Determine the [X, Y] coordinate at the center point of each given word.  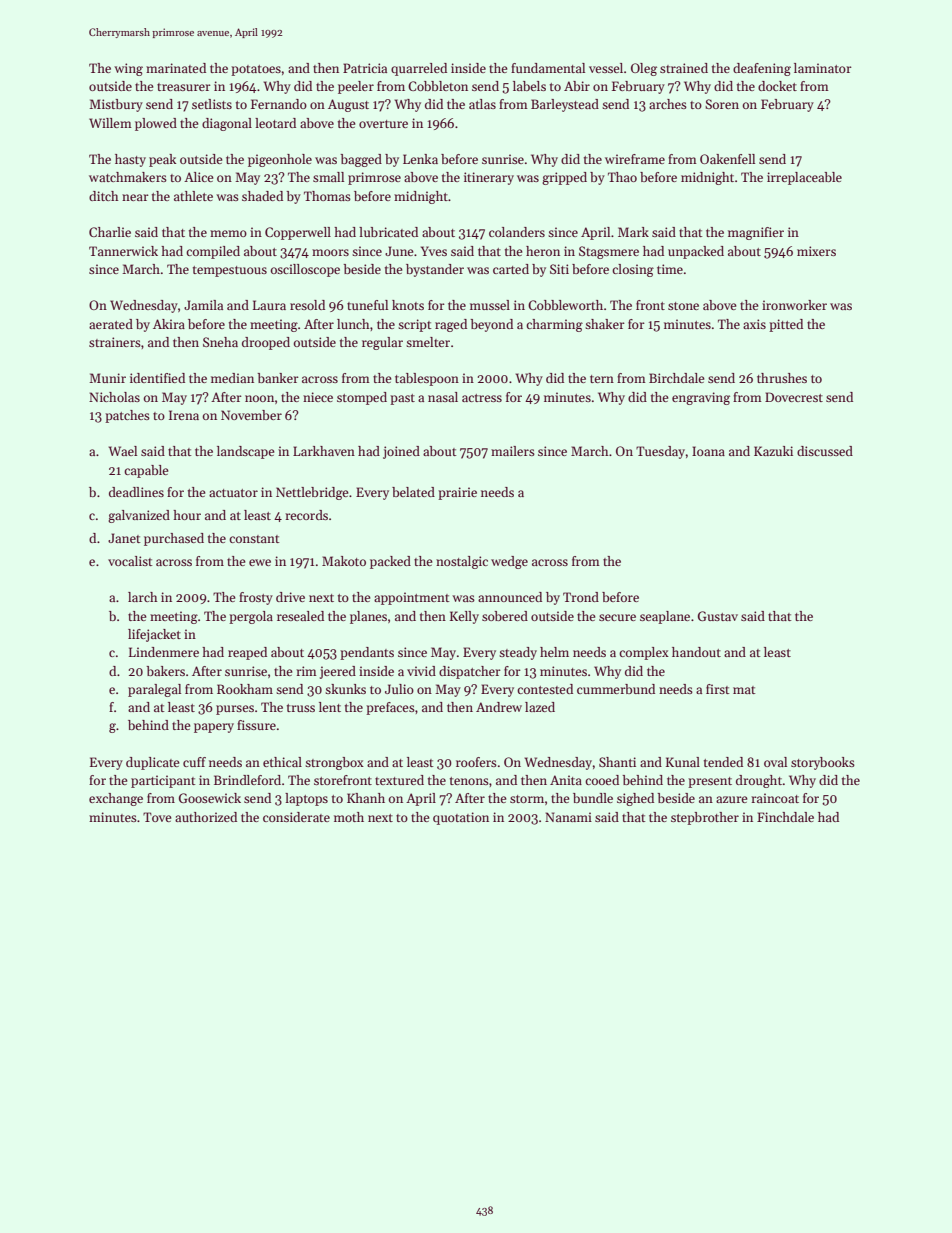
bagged [361, 160]
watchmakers [128, 177]
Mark [633, 232]
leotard [275, 123]
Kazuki [773, 451]
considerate [296, 817]
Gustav [718, 616]
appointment [412, 598]
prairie [457, 493]
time [670, 269]
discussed [825, 451]
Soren [722, 104]
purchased [174, 539]
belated [413, 492]
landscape [246, 452]
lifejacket [154, 635]
